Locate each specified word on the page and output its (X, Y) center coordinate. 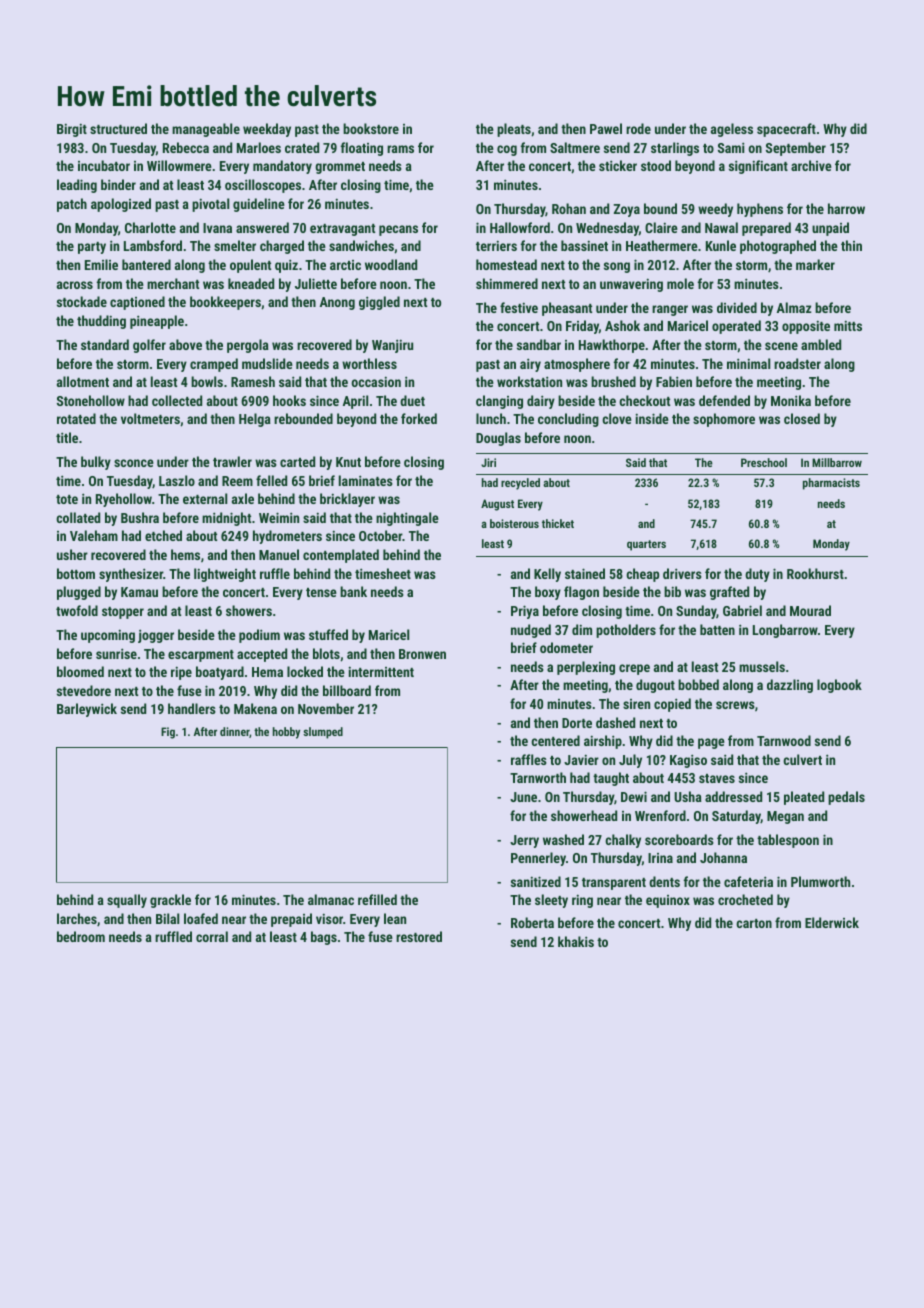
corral (212, 936)
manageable (206, 130)
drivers (682, 573)
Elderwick (832, 922)
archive (811, 165)
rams (400, 149)
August (497, 505)
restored (419, 936)
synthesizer (131, 575)
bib (672, 591)
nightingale (407, 519)
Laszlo (177, 480)
